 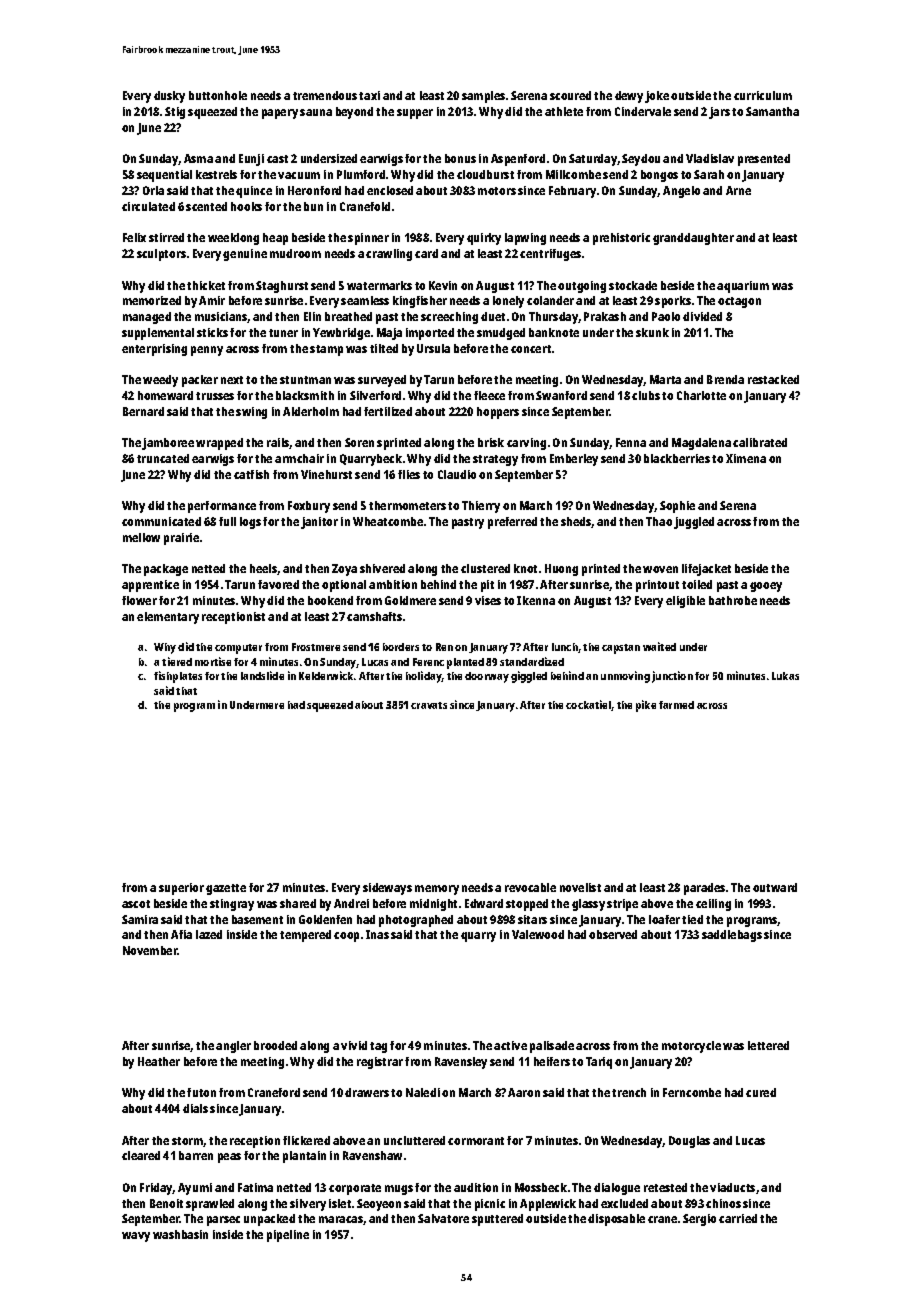 What do you see at coordinates (588, 704) in the screenshot?
I see `cockatiel` at bounding box center [588, 704].
